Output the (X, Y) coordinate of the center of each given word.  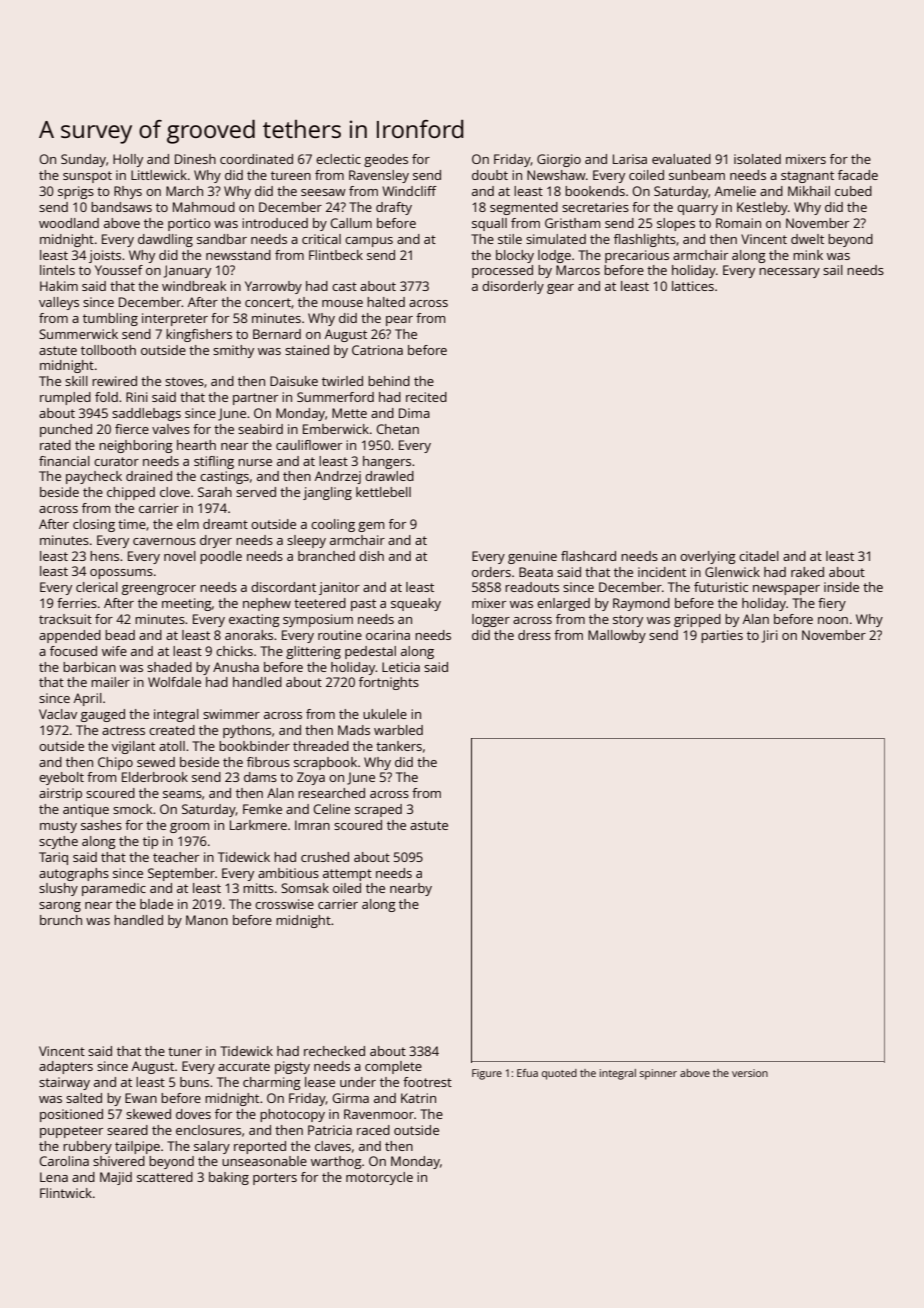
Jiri (770, 636)
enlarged (563, 604)
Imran (312, 825)
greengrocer (159, 590)
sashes (101, 825)
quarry (697, 210)
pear (399, 321)
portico (189, 224)
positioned (71, 1115)
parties (722, 636)
